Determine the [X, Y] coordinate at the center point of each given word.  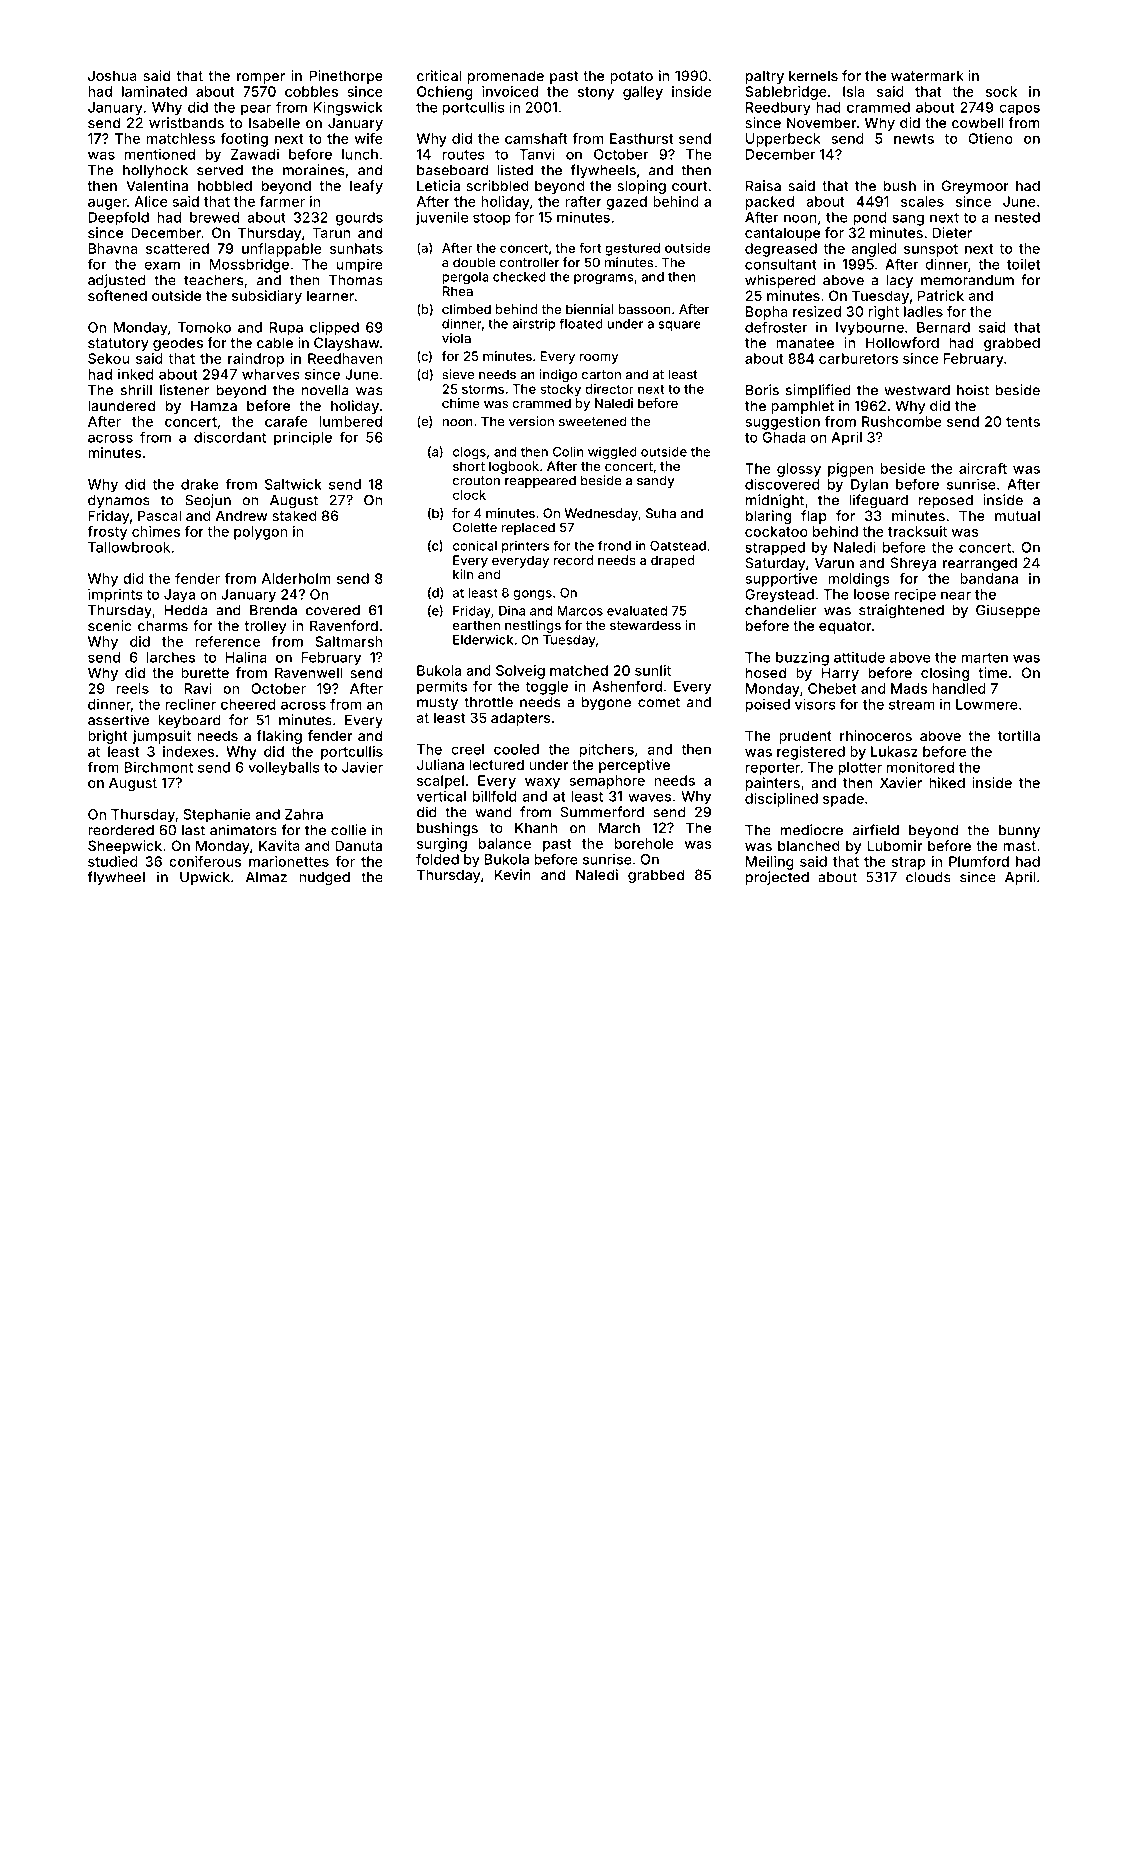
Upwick [205, 878]
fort [590, 248]
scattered [177, 248]
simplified [818, 391]
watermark [927, 75]
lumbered [351, 421]
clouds [928, 877]
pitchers [607, 750]
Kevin [513, 874]
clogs [469, 453]
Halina [246, 657]
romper [261, 78]
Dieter [952, 232]
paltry [765, 77]
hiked [947, 782]
